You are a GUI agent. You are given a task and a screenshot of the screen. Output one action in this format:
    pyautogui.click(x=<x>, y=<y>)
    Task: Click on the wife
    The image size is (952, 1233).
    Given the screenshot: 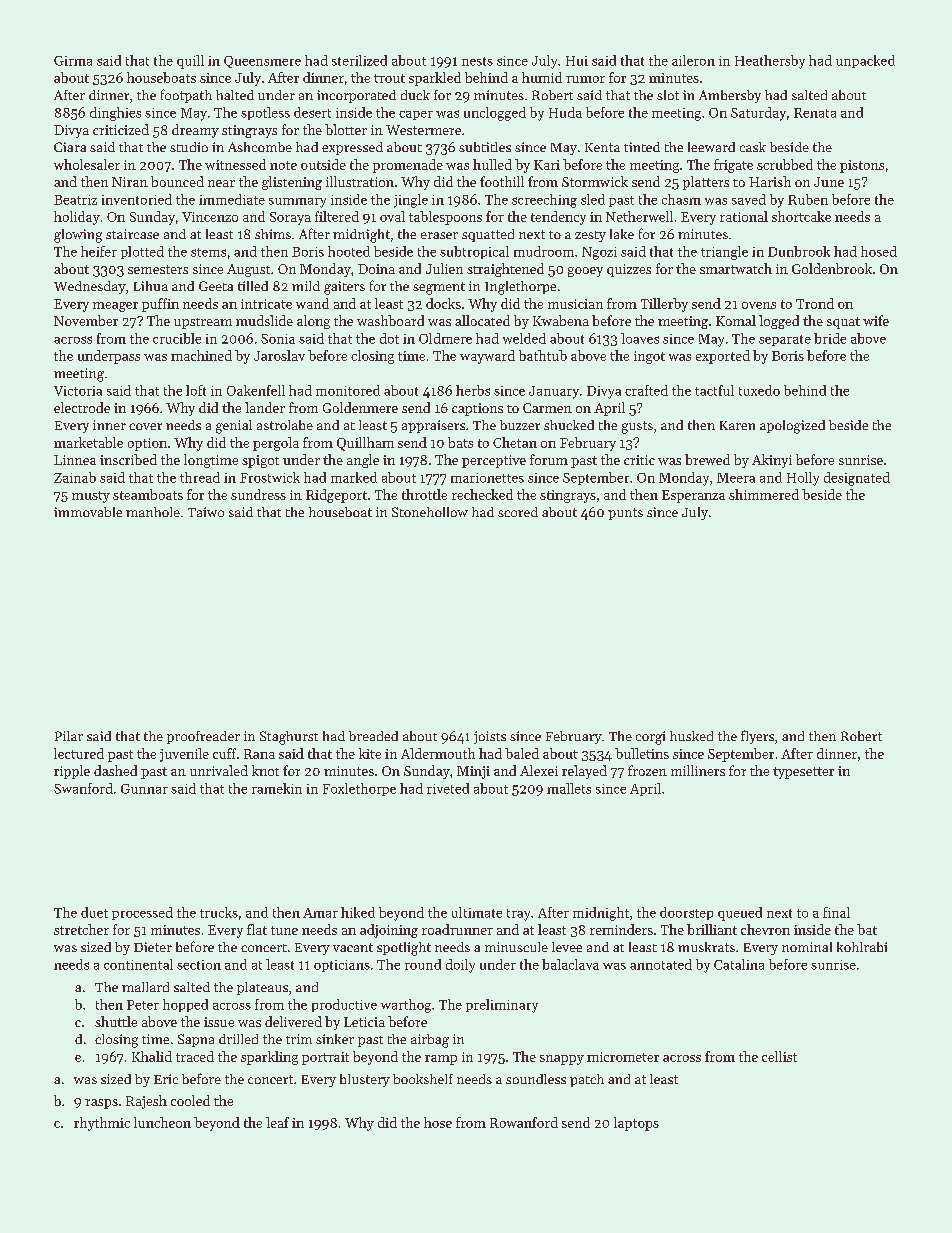 What is the action you would take?
    pyautogui.click(x=876, y=320)
